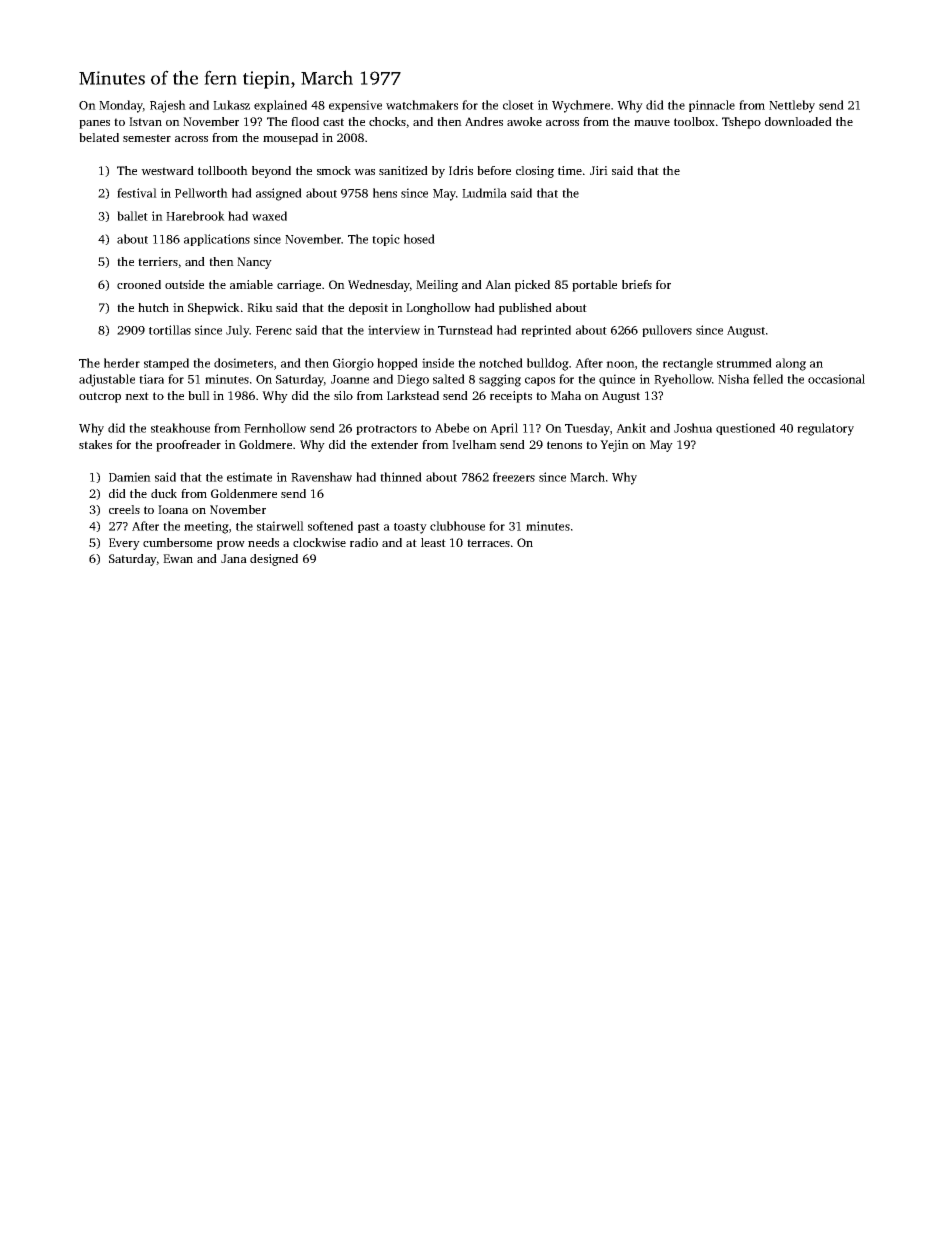 The height and width of the screenshot is (1233, 952). I want to click on designed, so click(274, 560).
